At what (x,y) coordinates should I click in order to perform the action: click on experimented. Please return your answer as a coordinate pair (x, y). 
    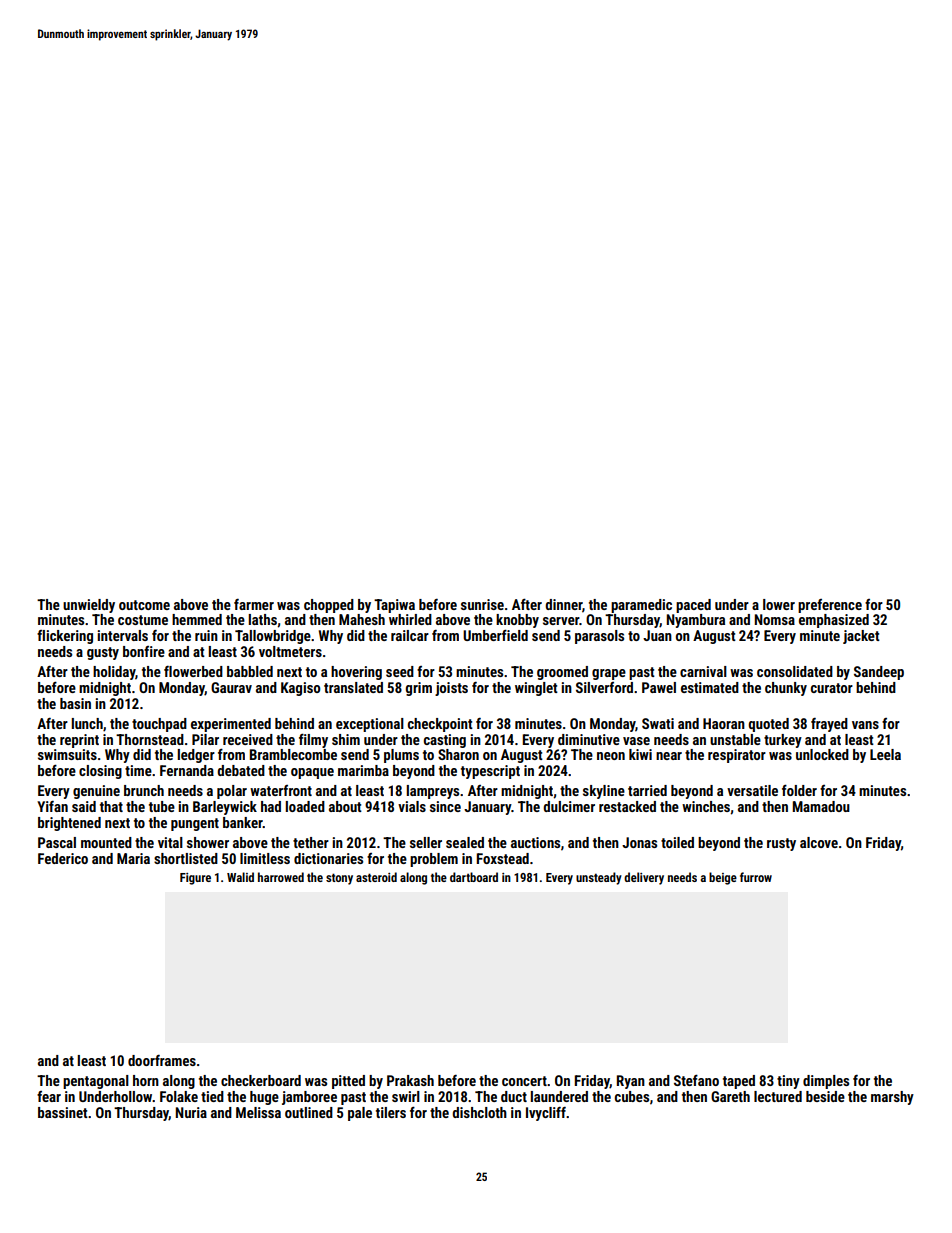
    Looking at the image, I should click on (231, 725).
